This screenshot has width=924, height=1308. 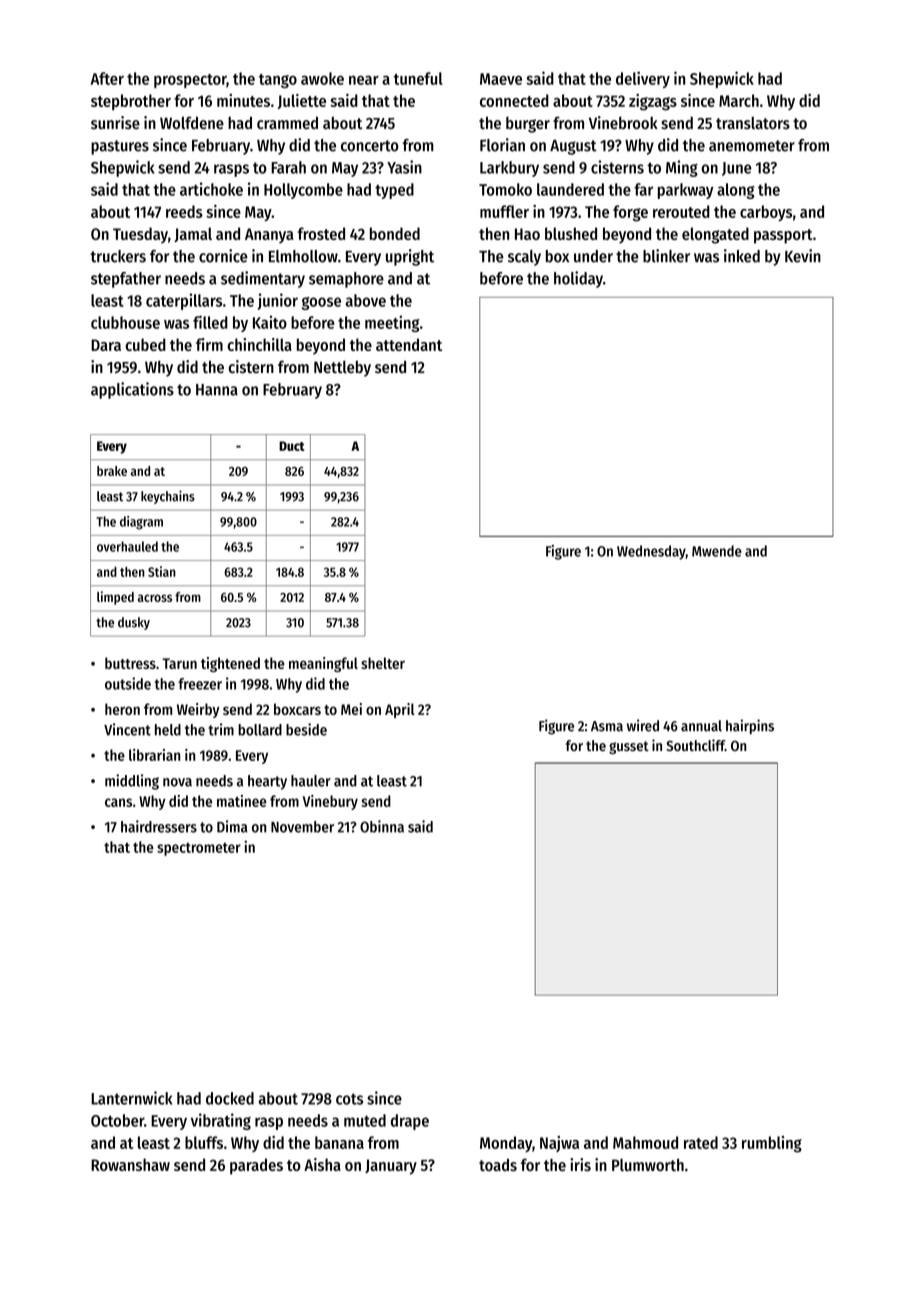 I want to click on Maeve, so click(x=501, y=79).
